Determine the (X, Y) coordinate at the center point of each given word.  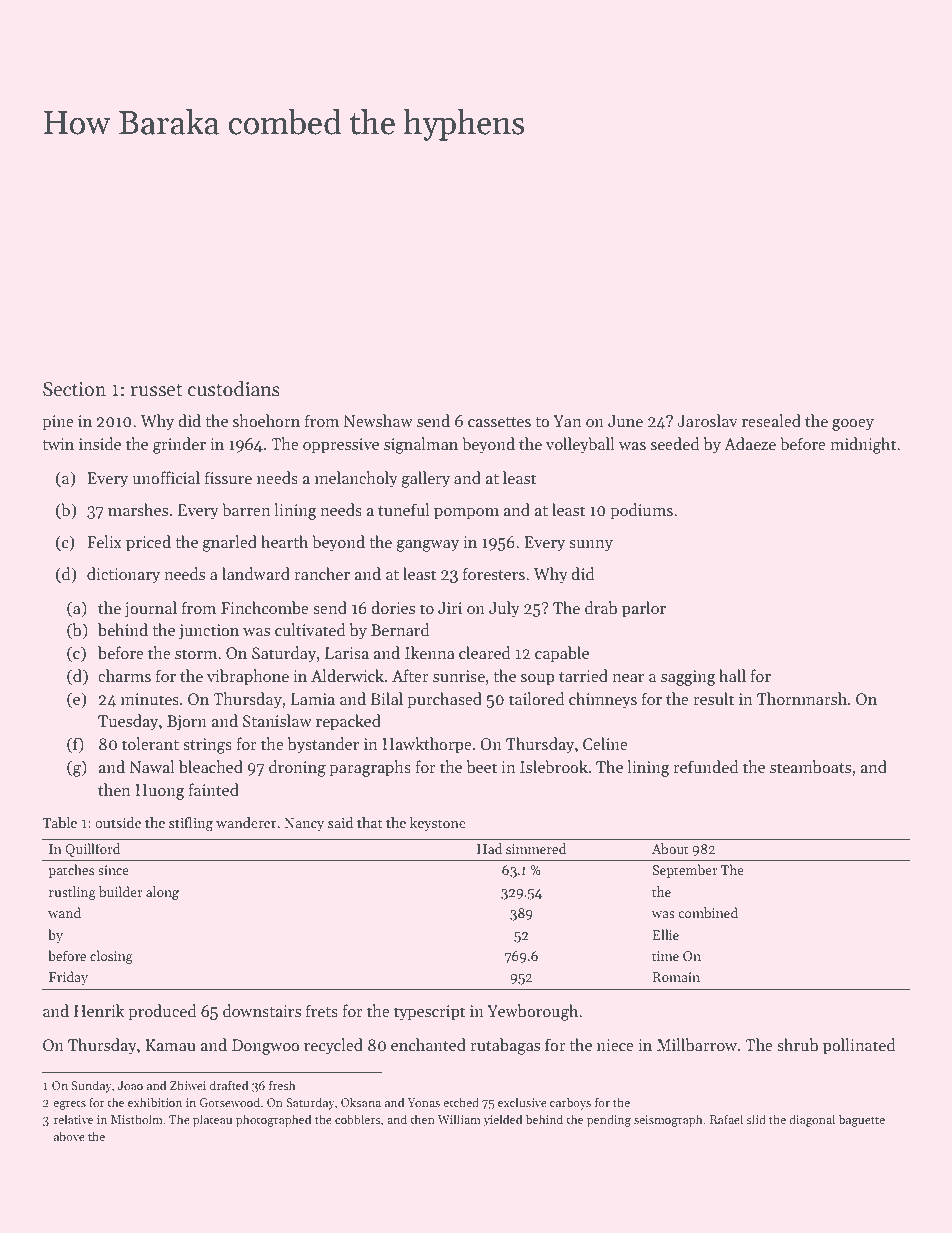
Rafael (726, 1119)
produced (162, 1012)
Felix (104, 542)
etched (461, 1102)
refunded (706, 767)
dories (393, 607)
